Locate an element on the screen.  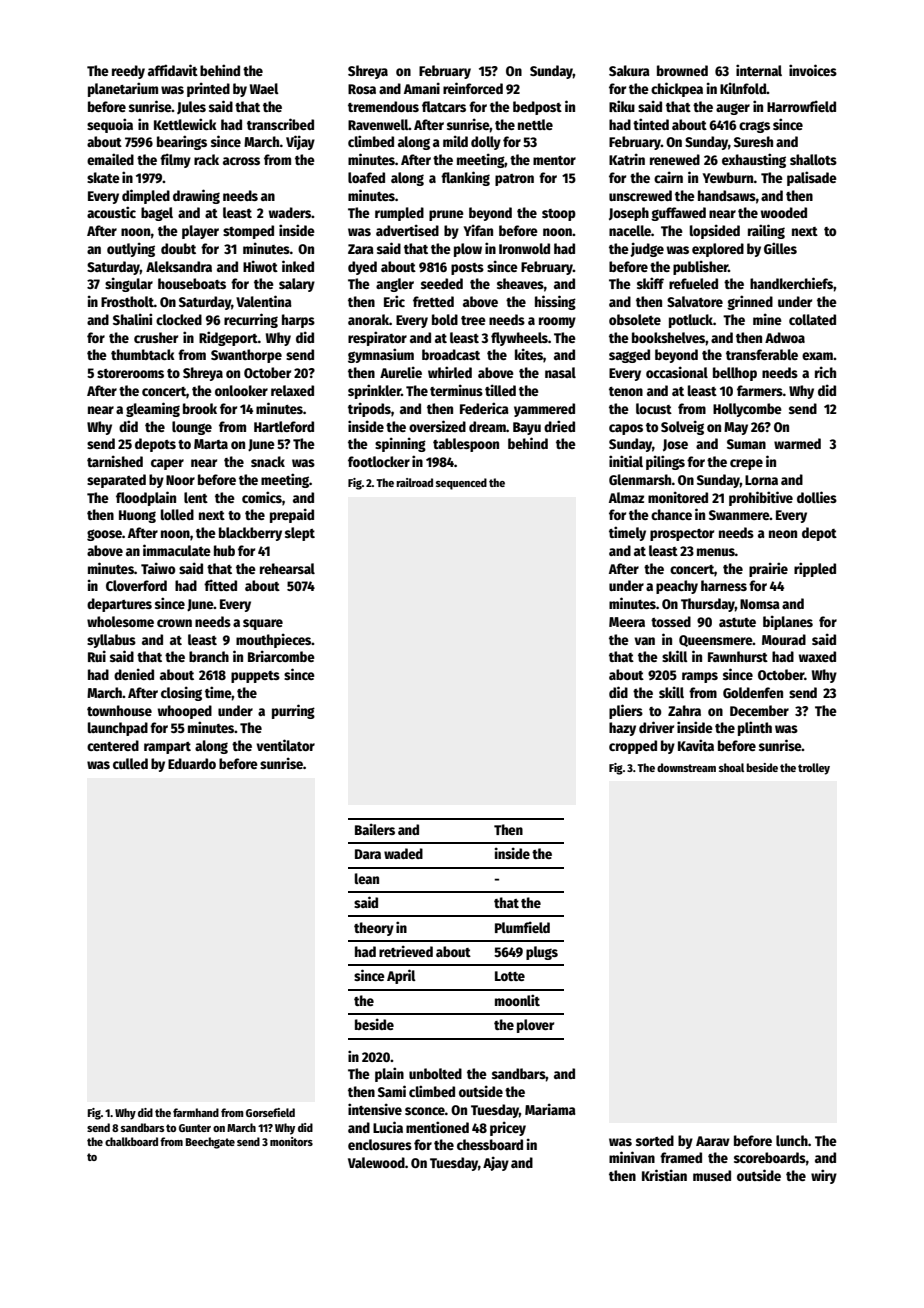
Wael is located at coordinates (264, 88).
